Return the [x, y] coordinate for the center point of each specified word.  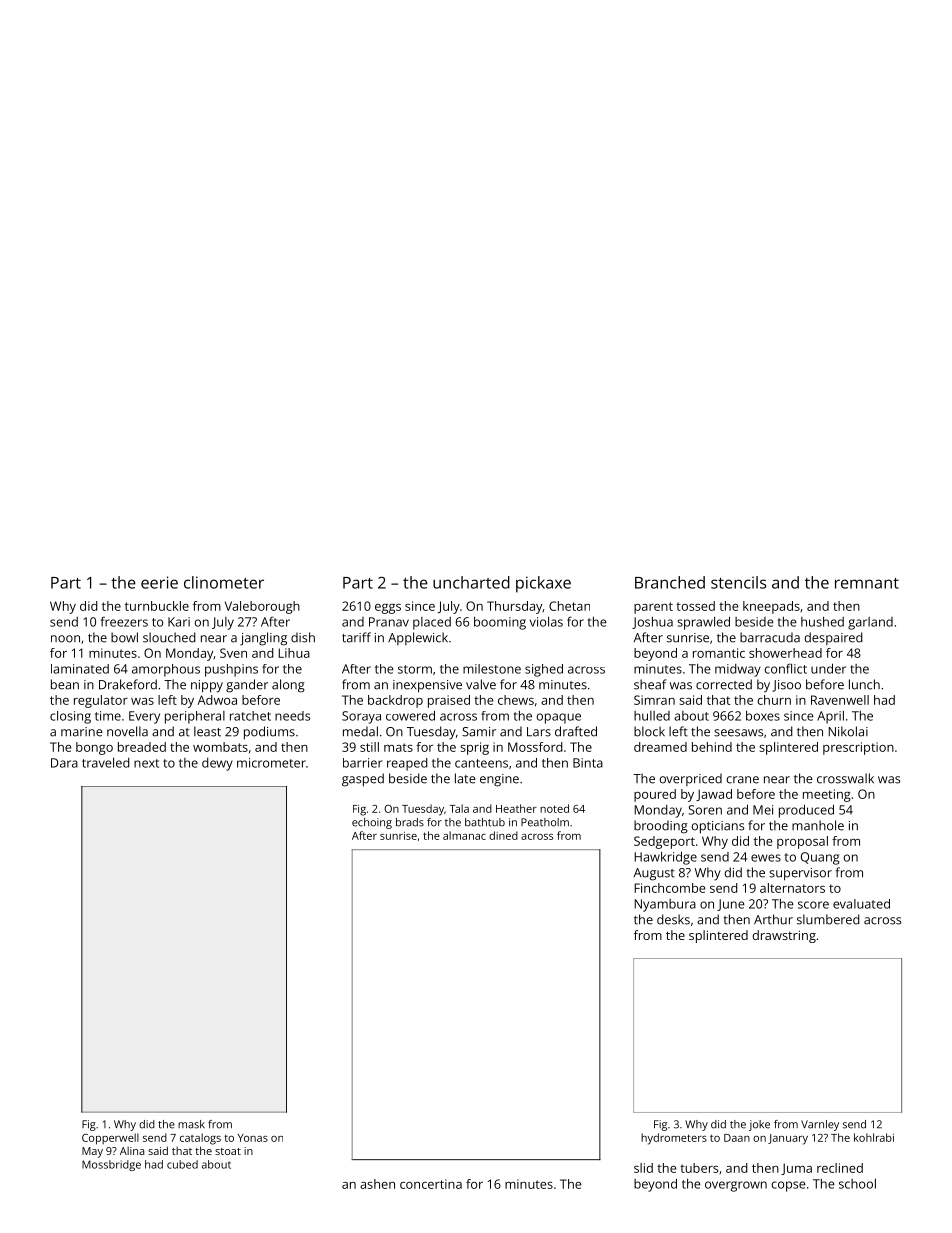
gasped [363, 780]
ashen [377, 1184]
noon [65, 639]
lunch [864, 684]
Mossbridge [111, 1165]
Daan [737, 1138]
